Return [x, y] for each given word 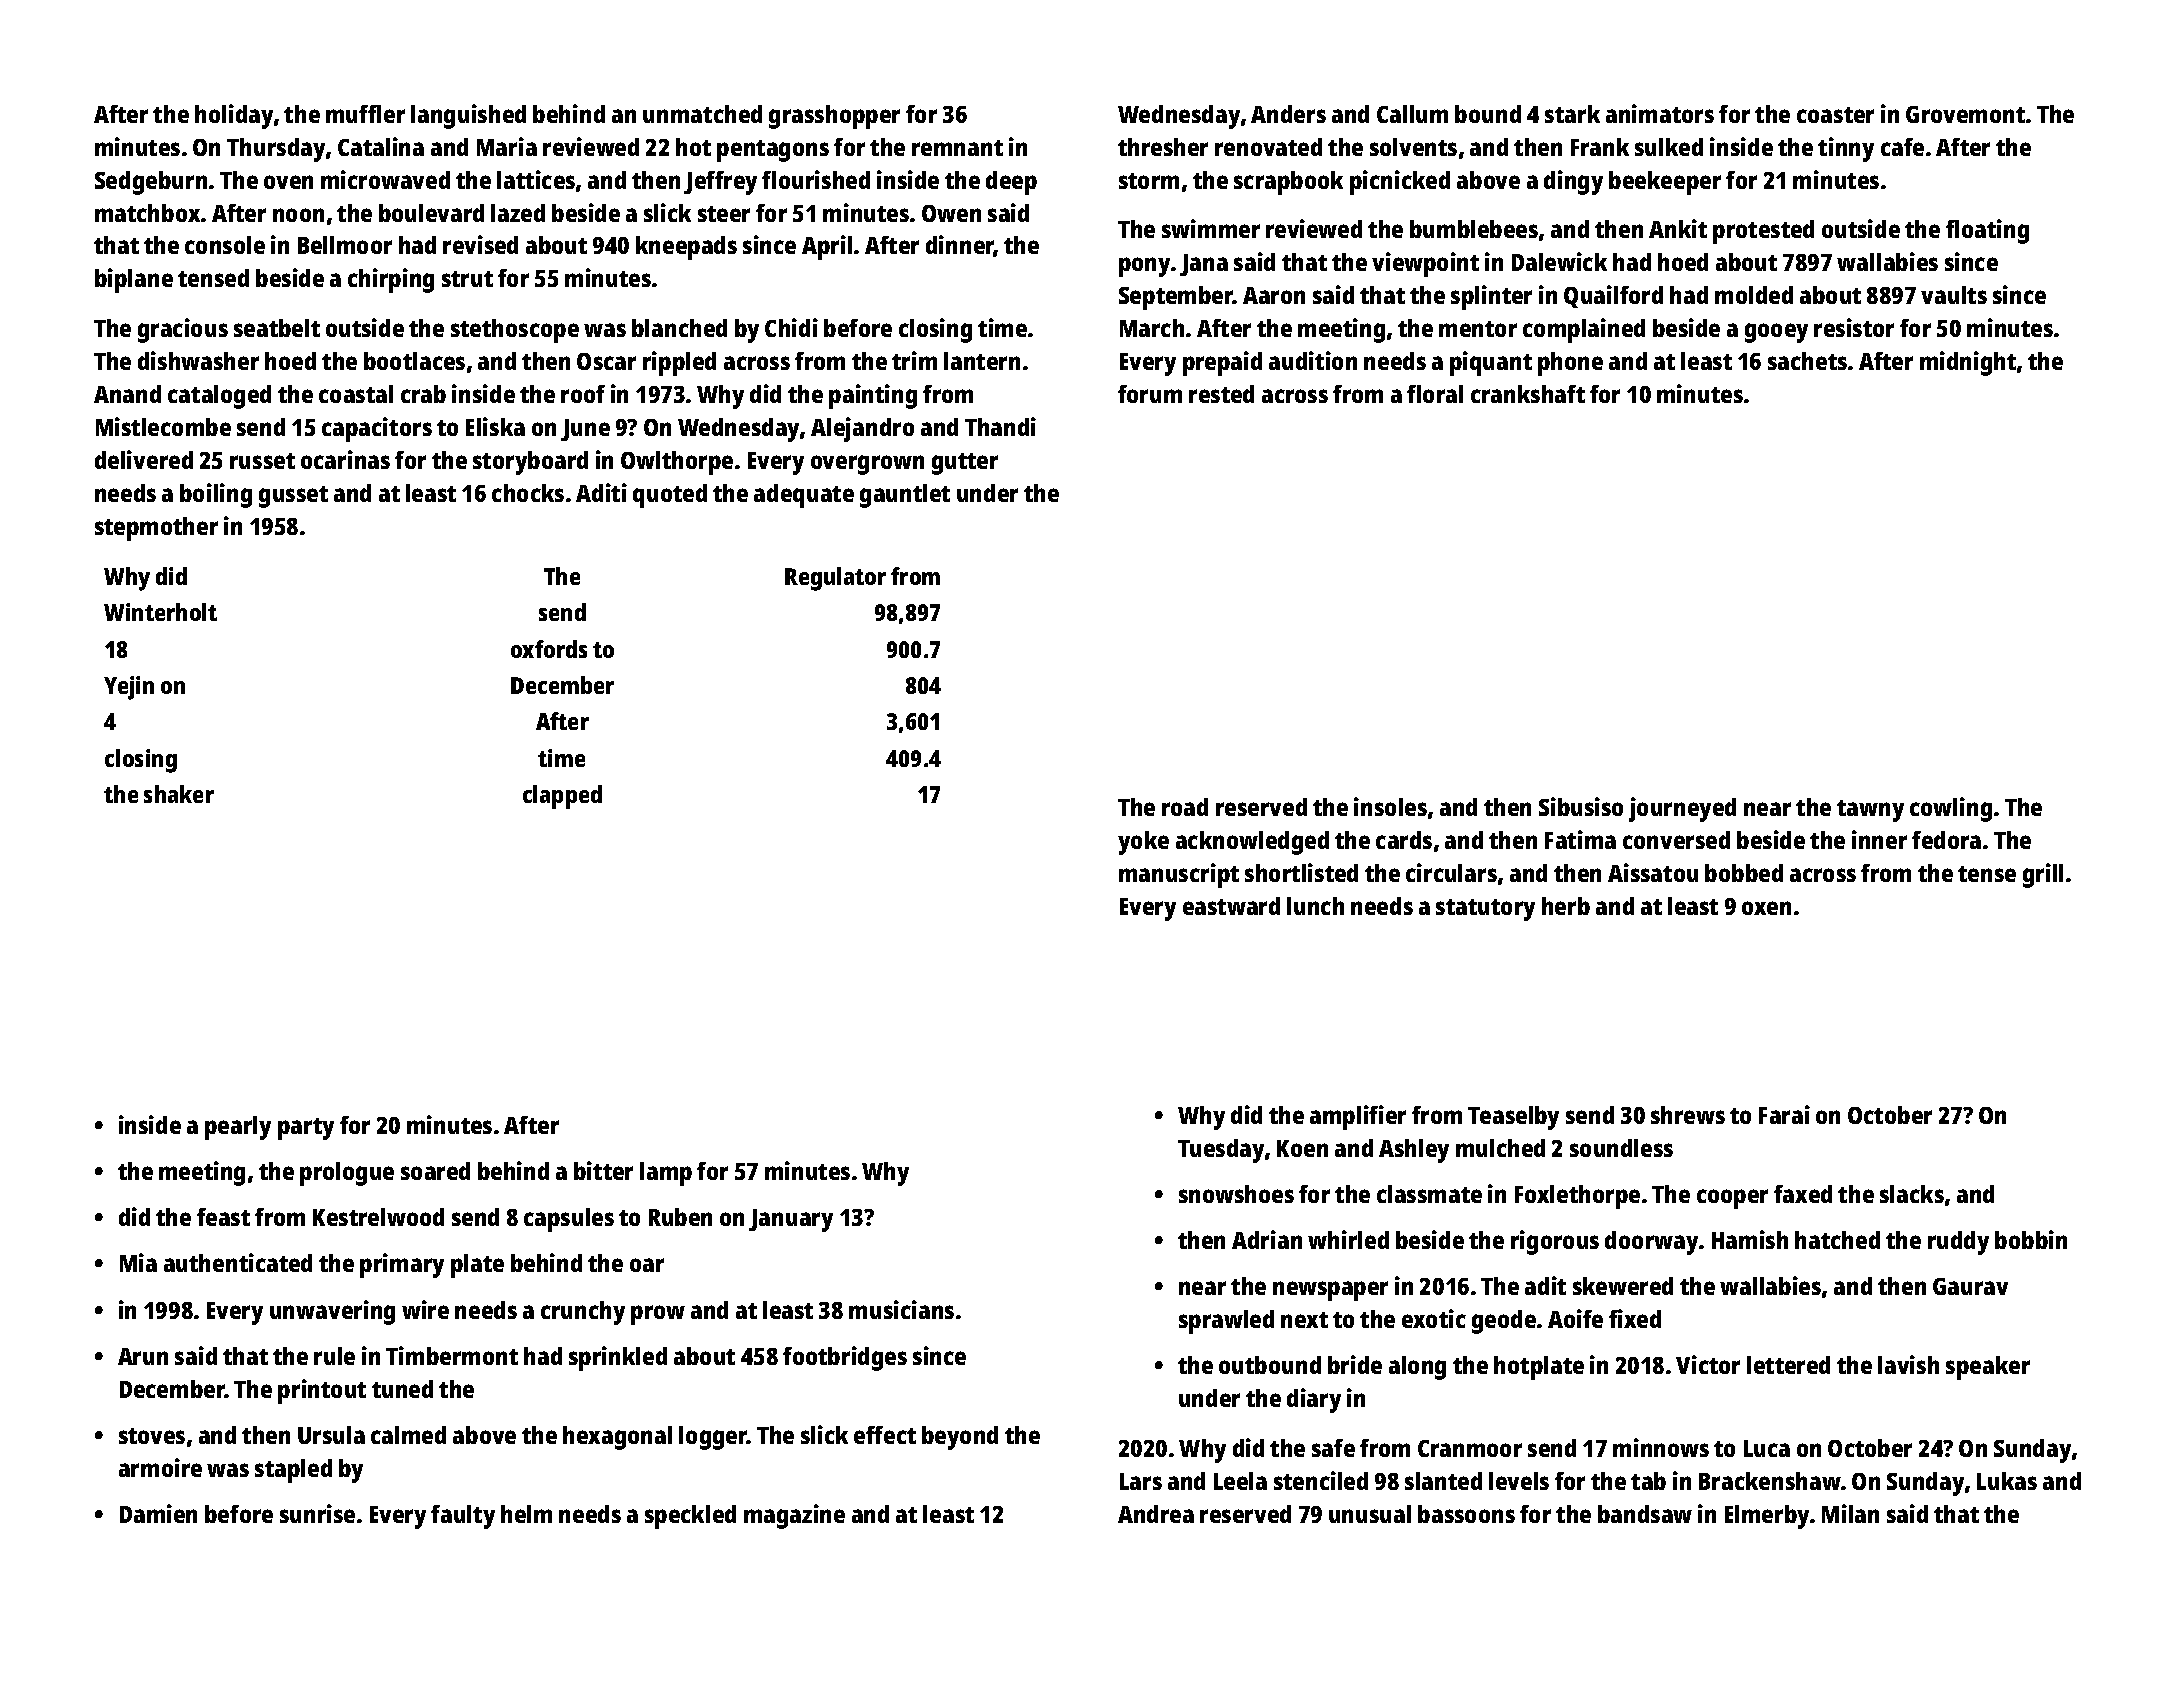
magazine [794, 1516]
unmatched [702, 114]
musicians [901, 1309]
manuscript [1179, 875]
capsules [569, 1220]
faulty [463, 1517]
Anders [1288, 114]
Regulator [835, 579]
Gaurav [1970, 1286]
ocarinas [345, 459]
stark [1572, 114]
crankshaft [1528, 394]
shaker [179, 794]
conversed [1676, 840]
